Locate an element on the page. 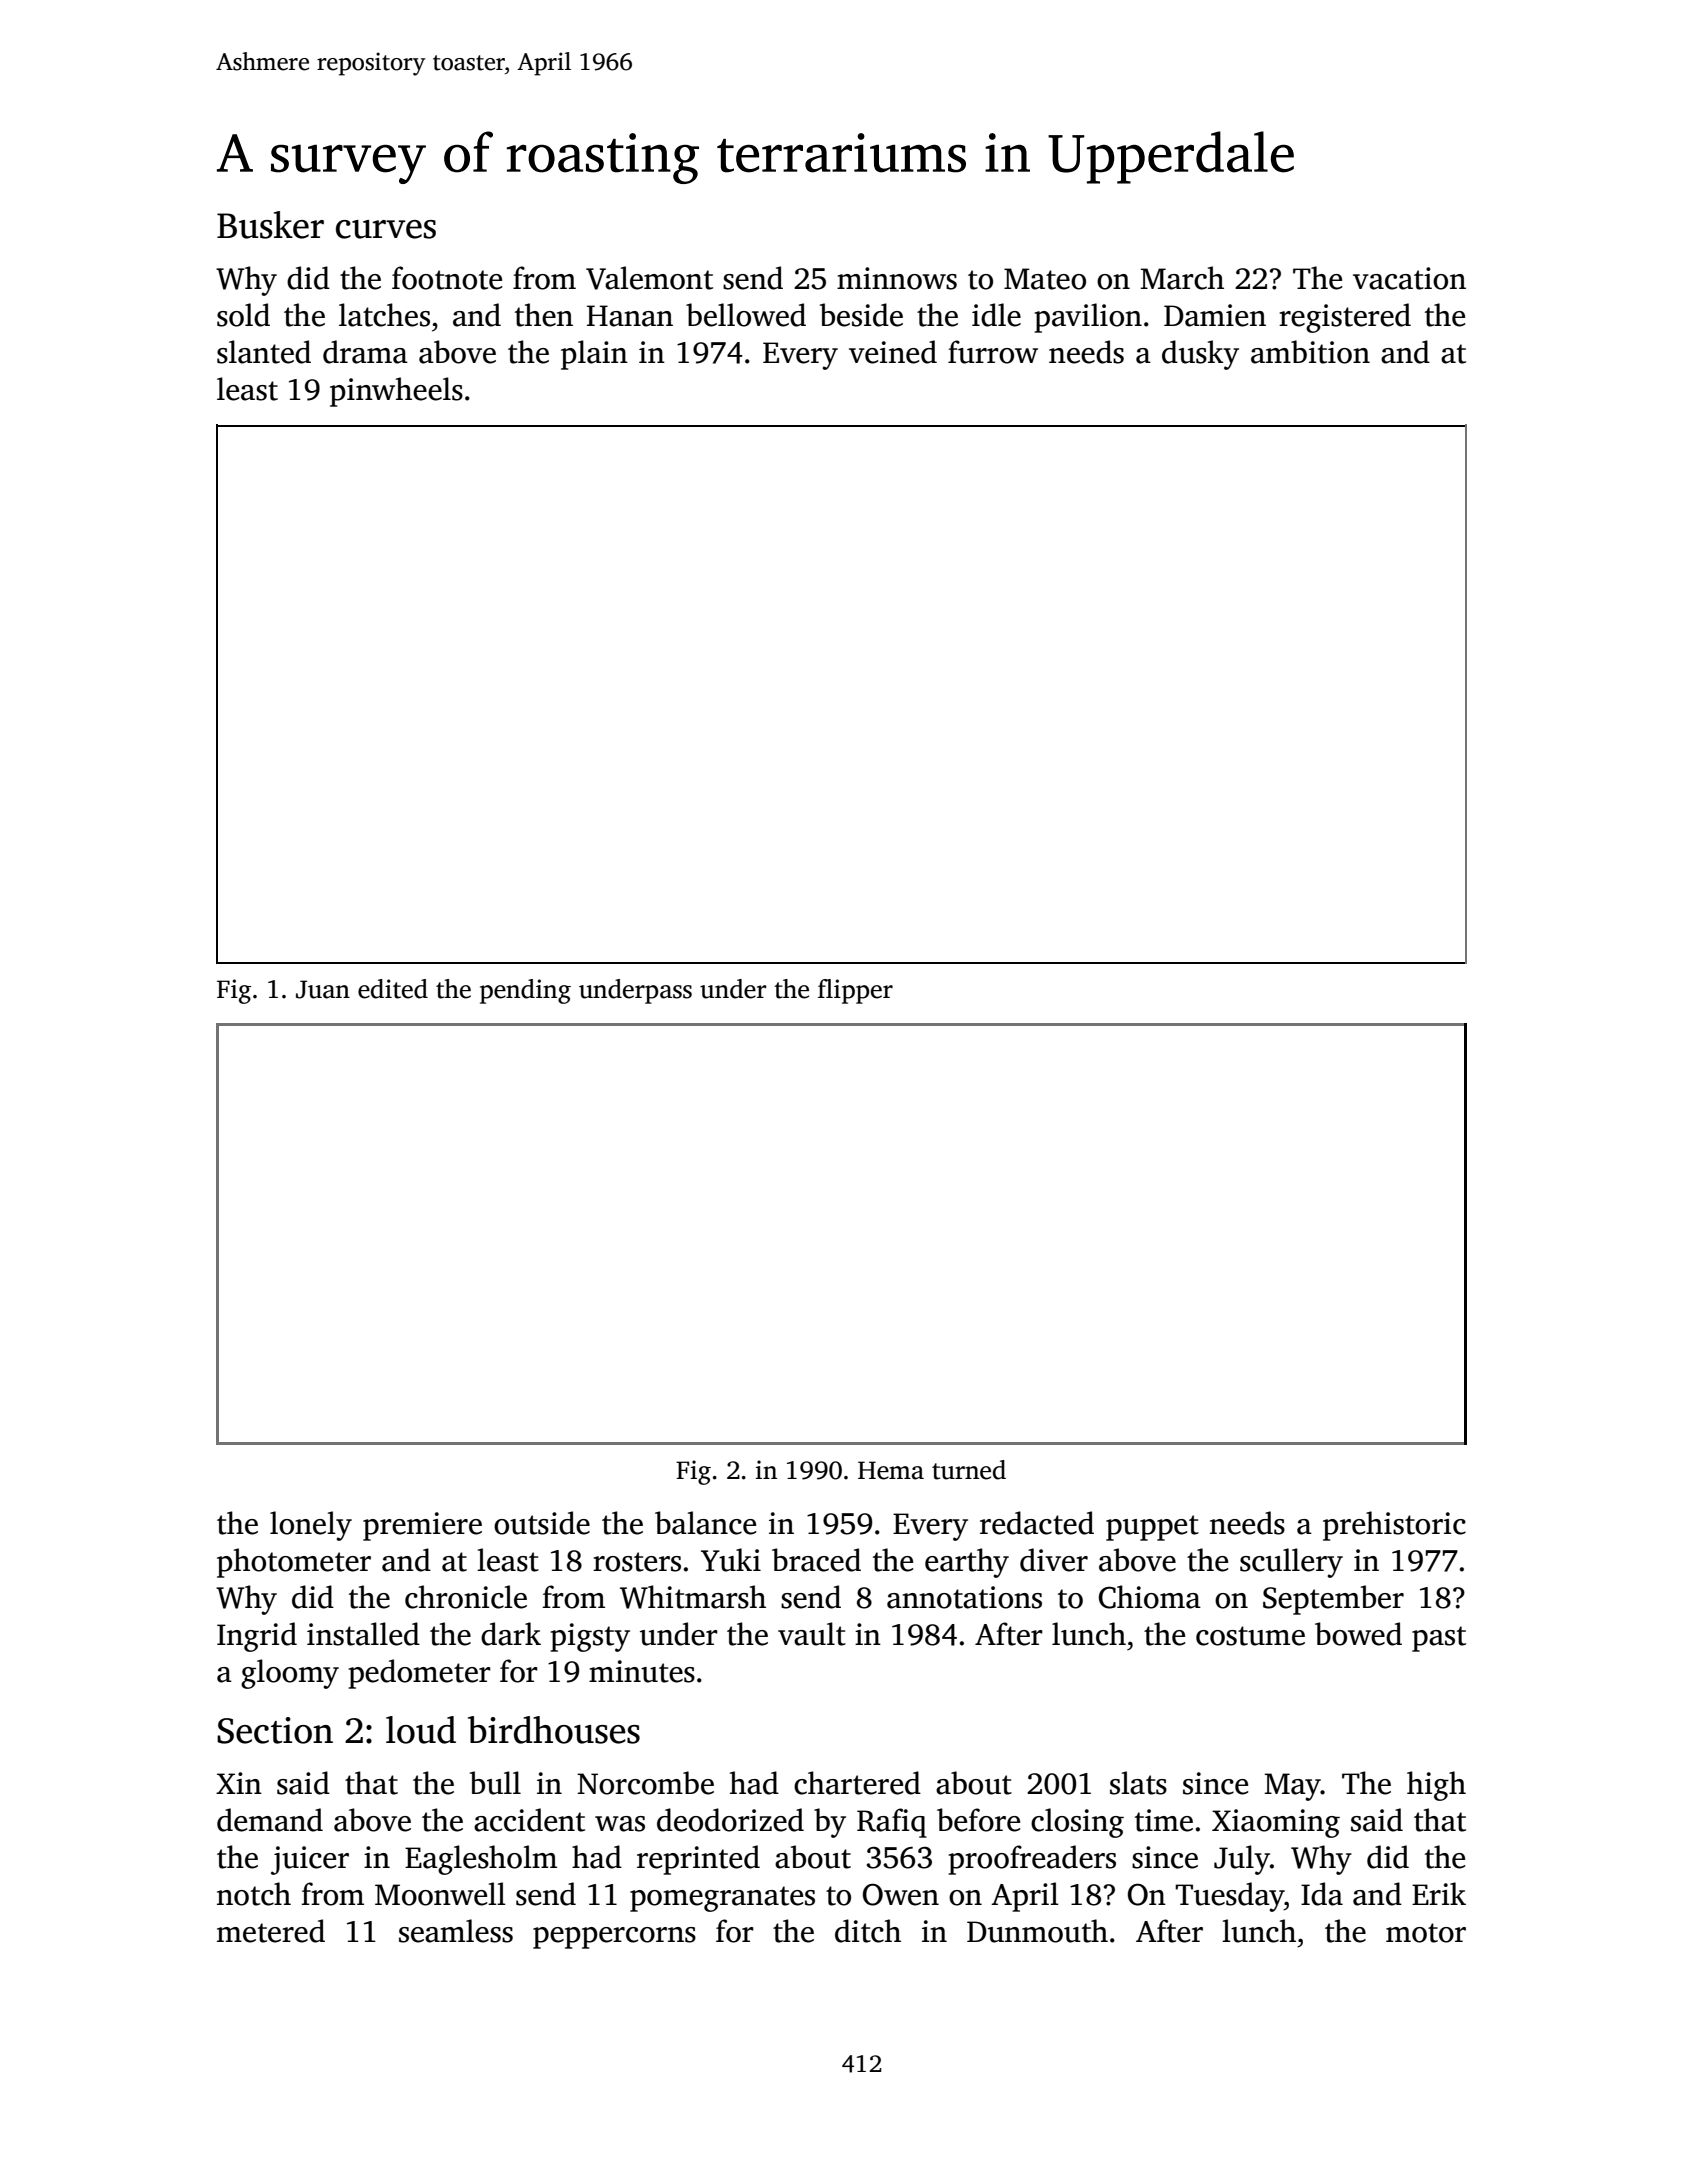 This page has height=2178, width=1683. metered is located at coordinates (271, 1931).
